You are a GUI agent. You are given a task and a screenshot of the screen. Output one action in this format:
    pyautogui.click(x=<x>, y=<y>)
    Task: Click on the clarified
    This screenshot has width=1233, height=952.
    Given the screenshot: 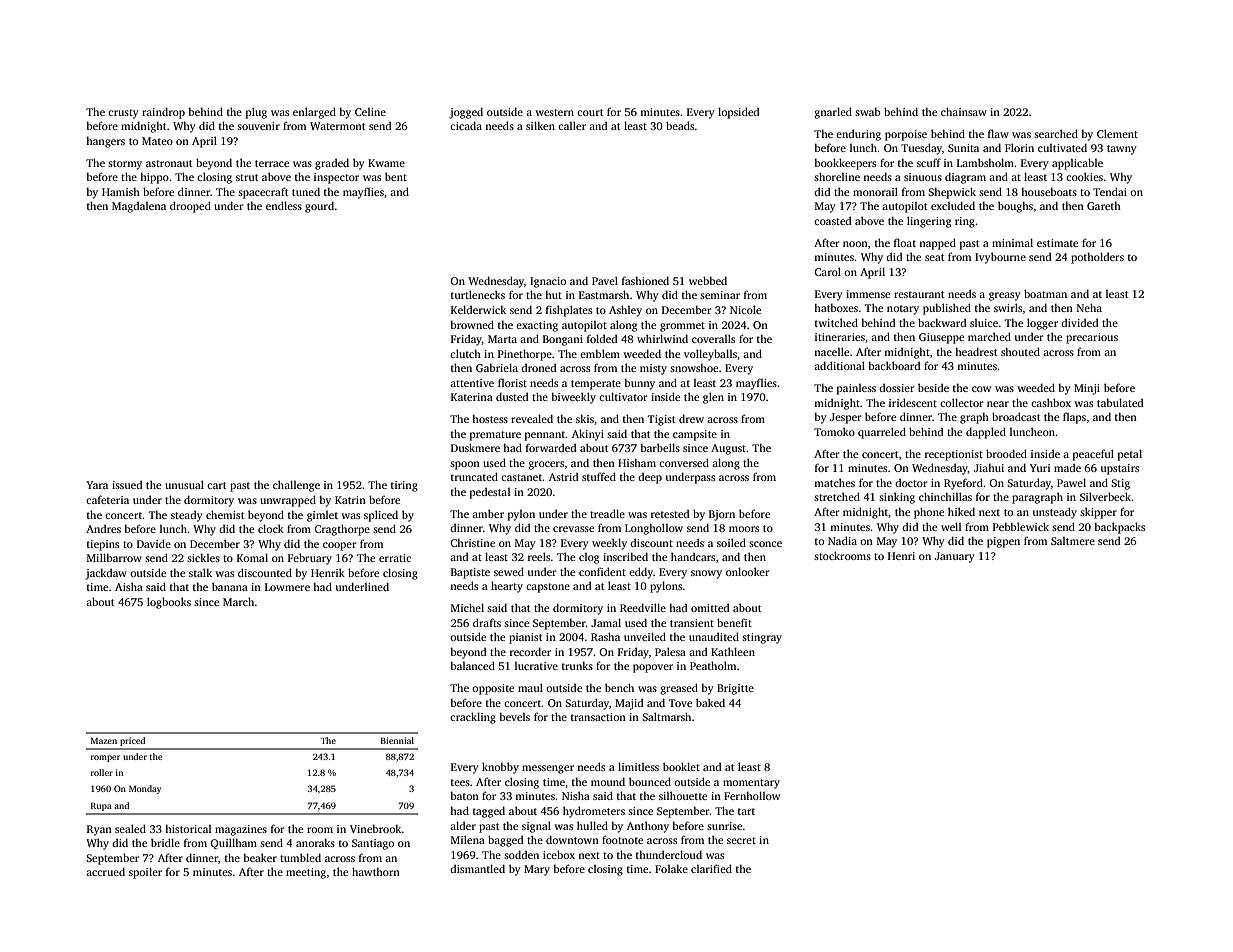 What is the action you would take?
    pyautogui.click(x=711, y=868)
